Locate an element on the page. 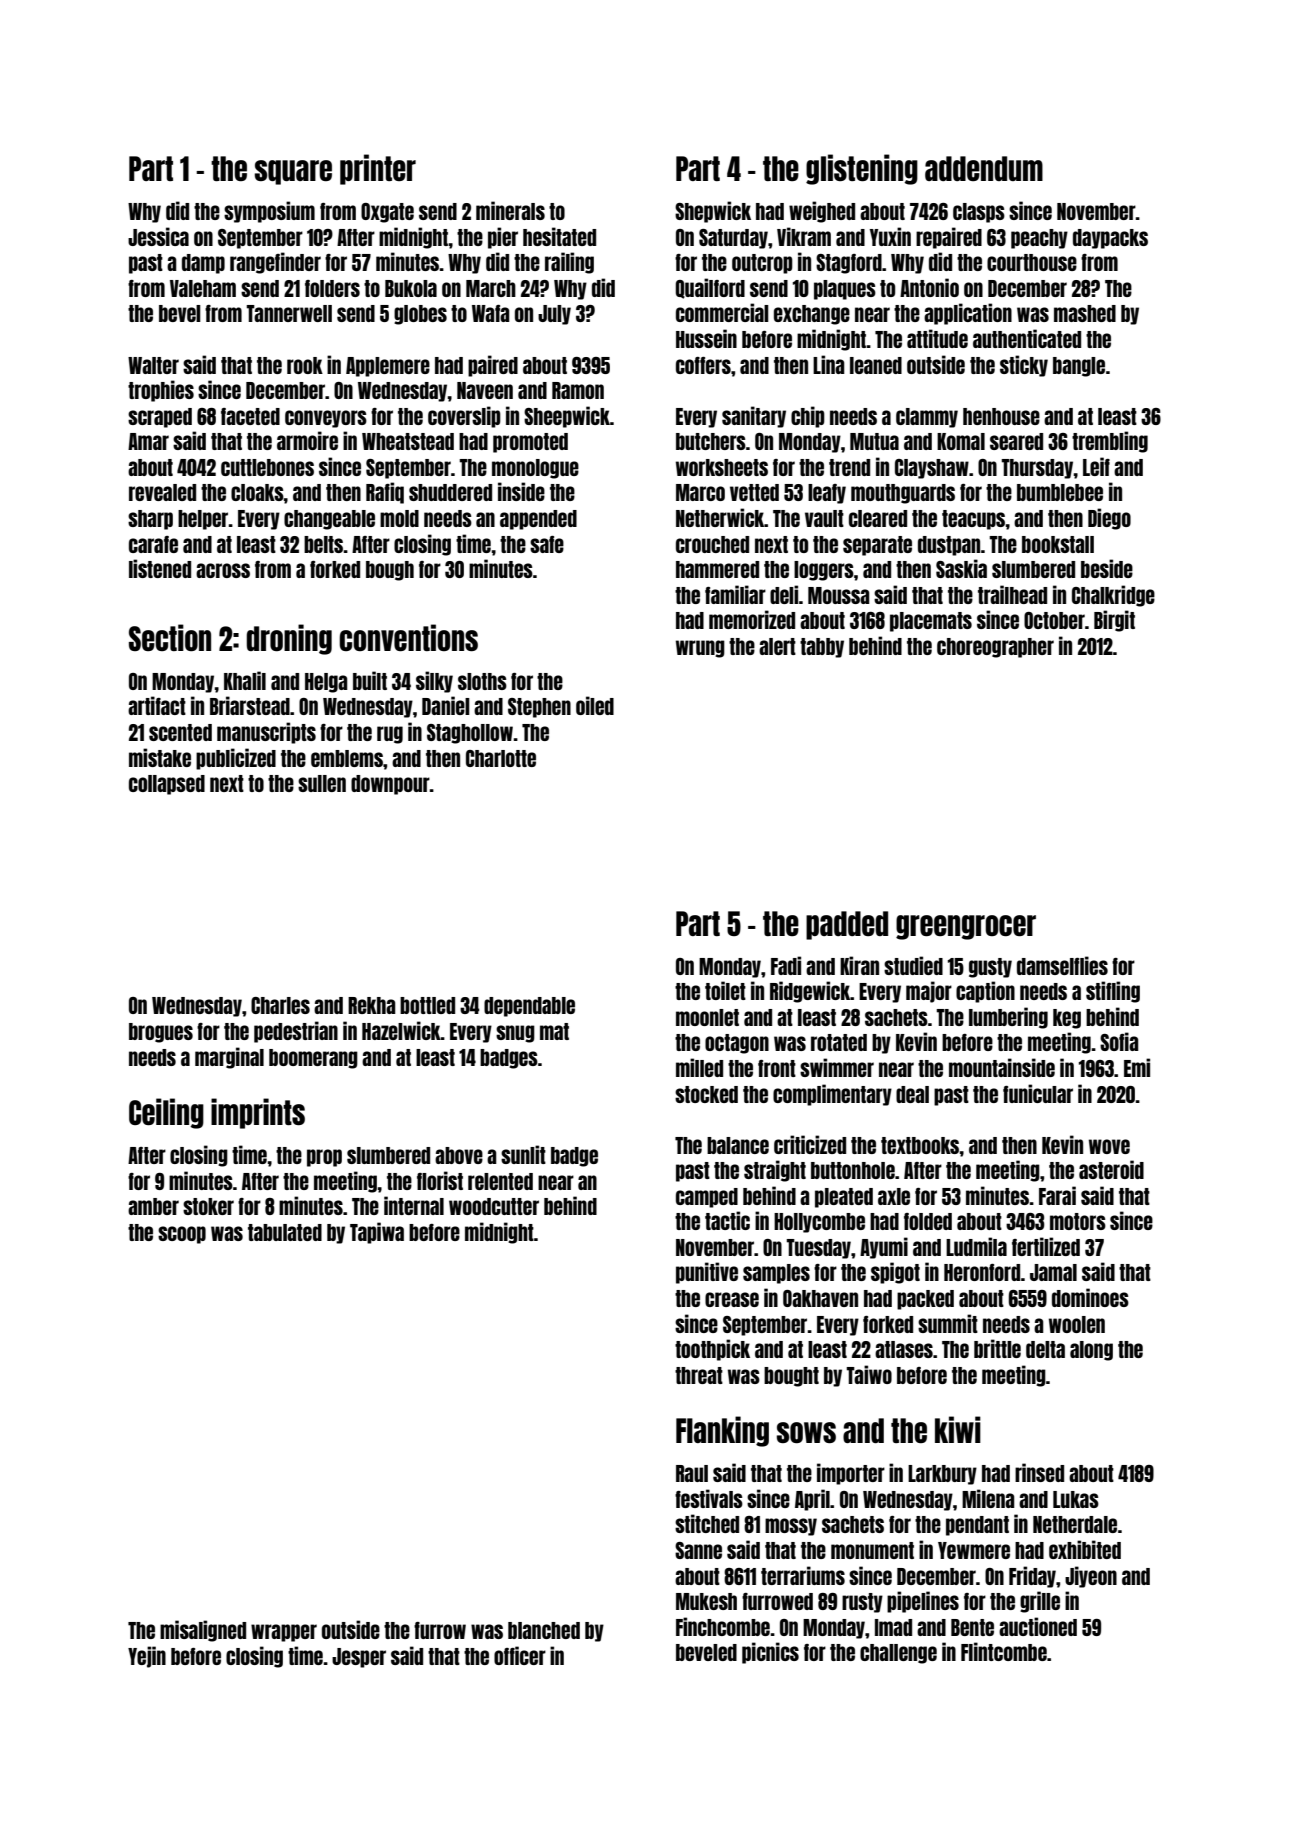  Emi is located at coordinates (1137, 1067).
